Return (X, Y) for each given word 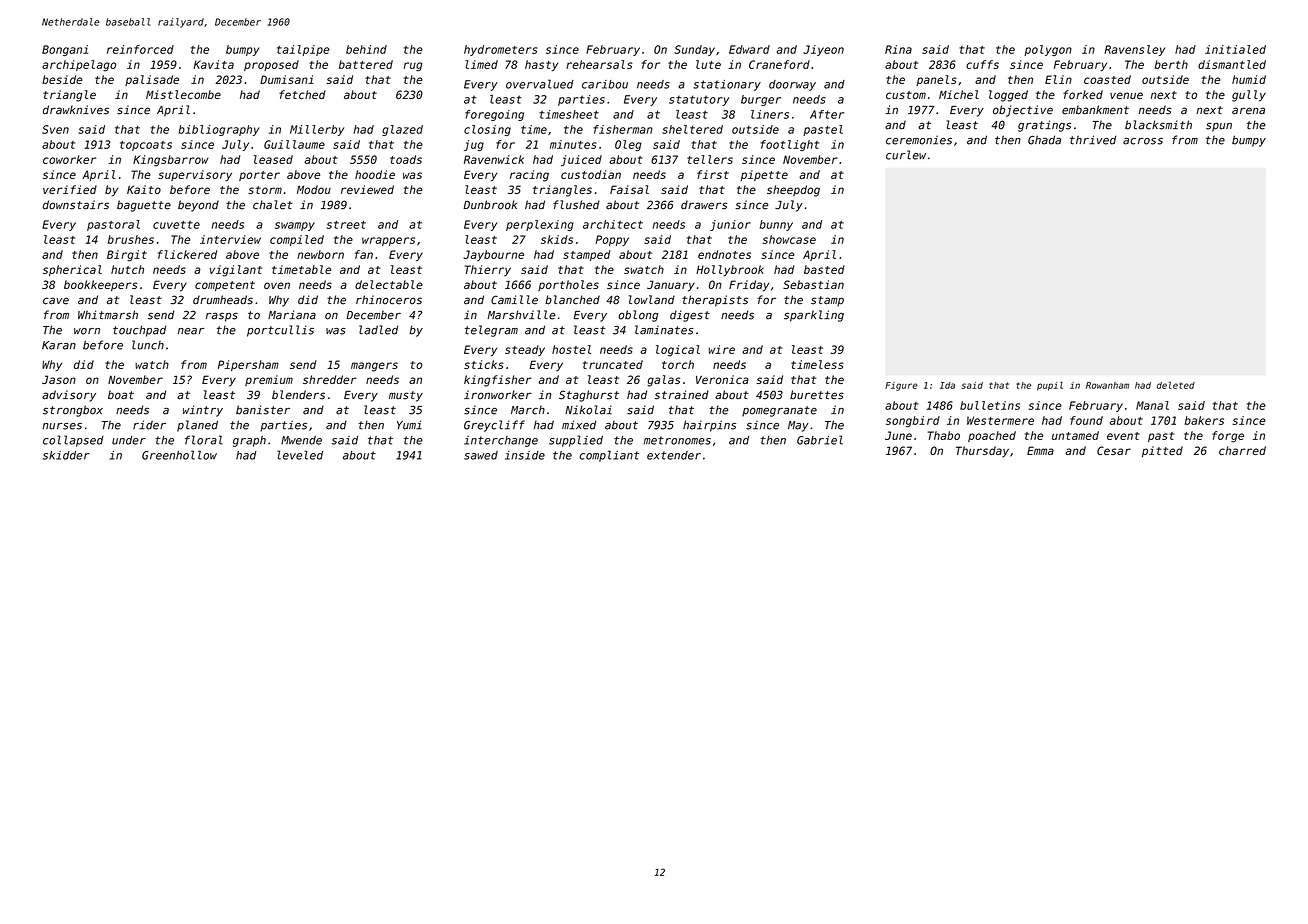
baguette (144, 206)
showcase (789, 239)
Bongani (65, 50)
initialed (1235, 49)
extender (674, 455)
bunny (776, 225)
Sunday (694, 50)
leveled (300, 455)
